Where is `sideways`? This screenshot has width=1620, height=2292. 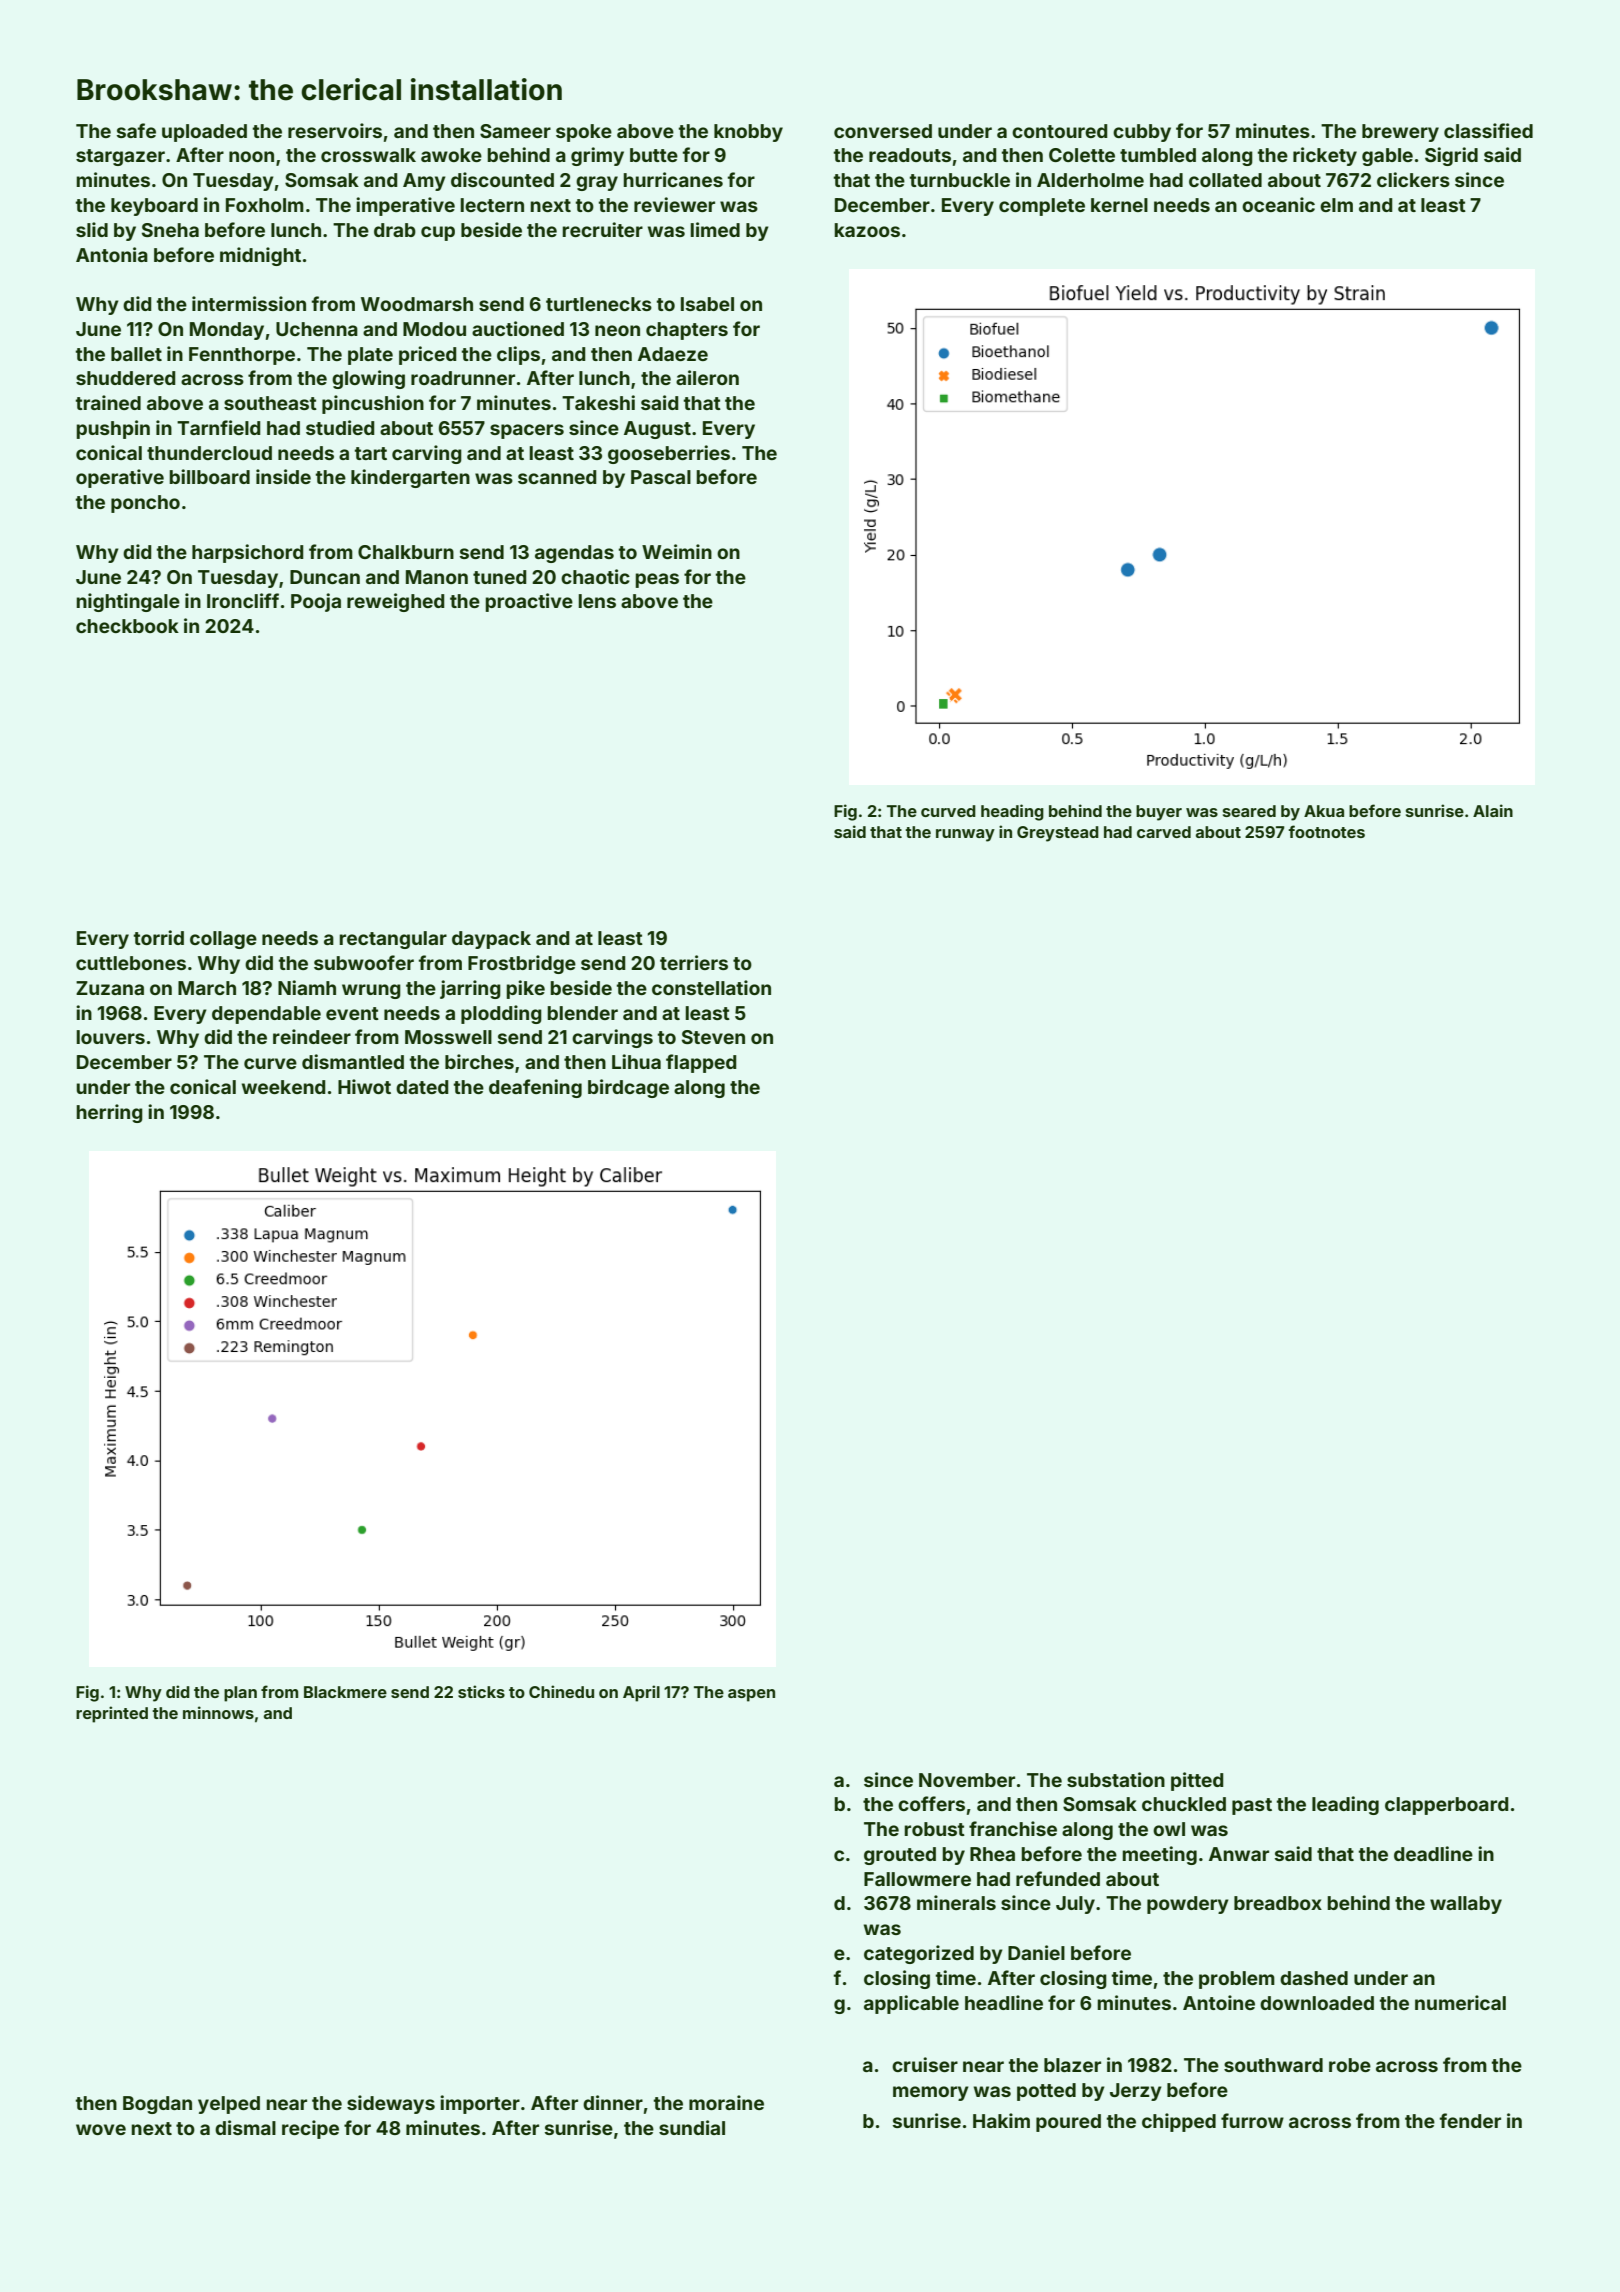 sideways is located at coordinates (391, 2104).
